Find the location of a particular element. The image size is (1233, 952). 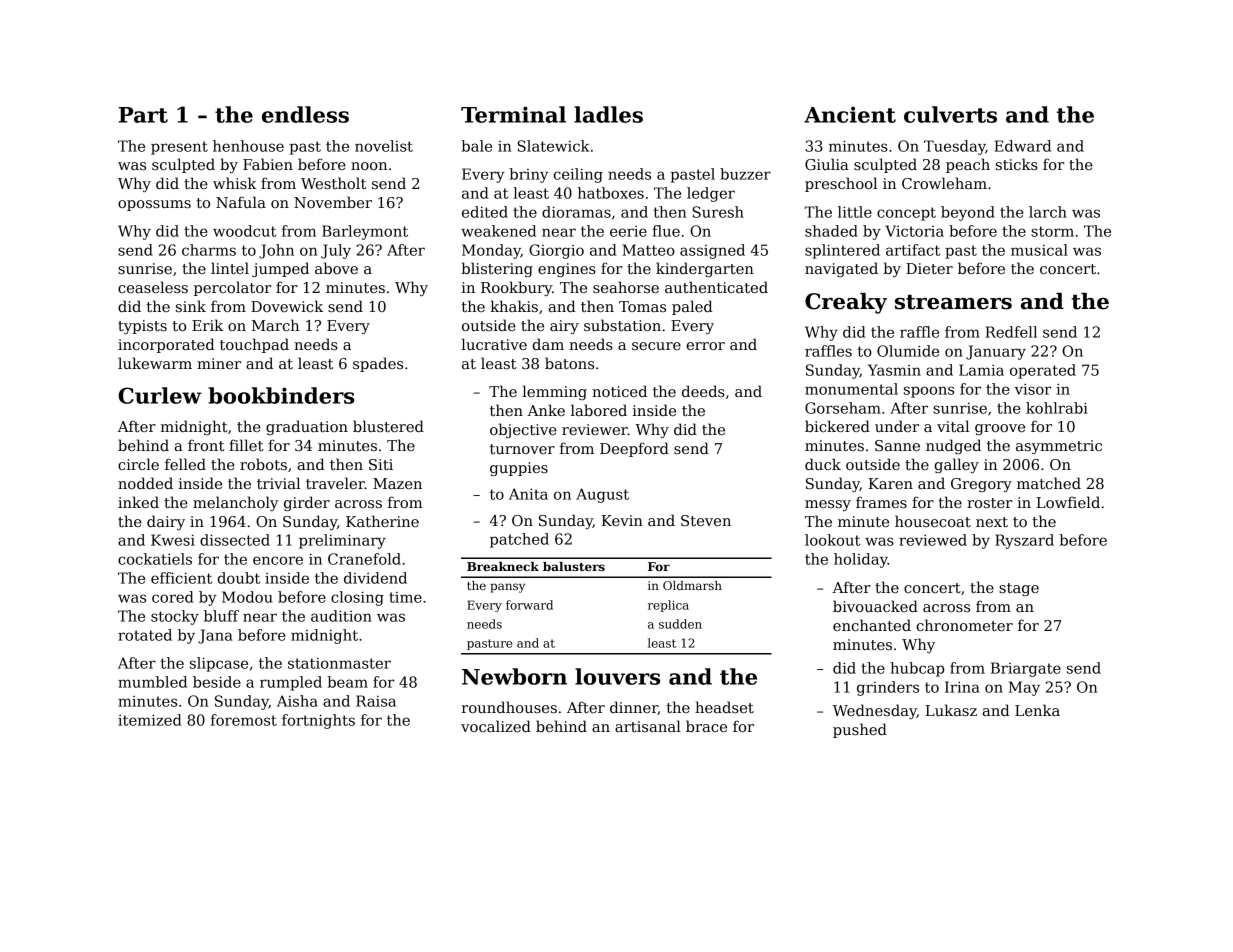

mumbled is located at coordinates (152, 682).
